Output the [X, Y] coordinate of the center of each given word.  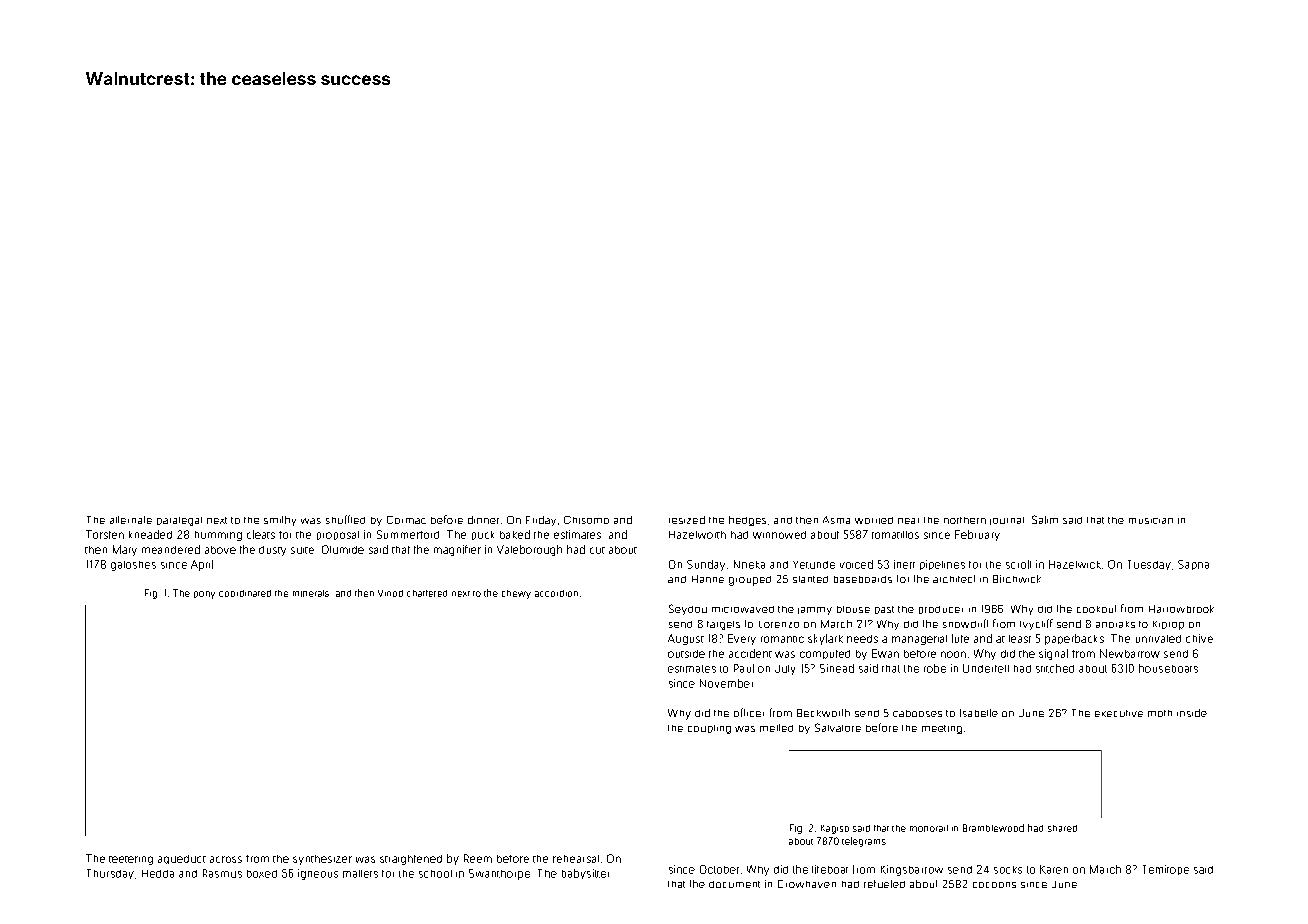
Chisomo [586, 520]
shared [1062, 828]
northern [965, 520]
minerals [311, 593]
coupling [709, 729]
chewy [516, 594]
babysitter [585, 874]
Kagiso [835, 829]
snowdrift [965, 623]
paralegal [179, 521]
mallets [360, 874]
